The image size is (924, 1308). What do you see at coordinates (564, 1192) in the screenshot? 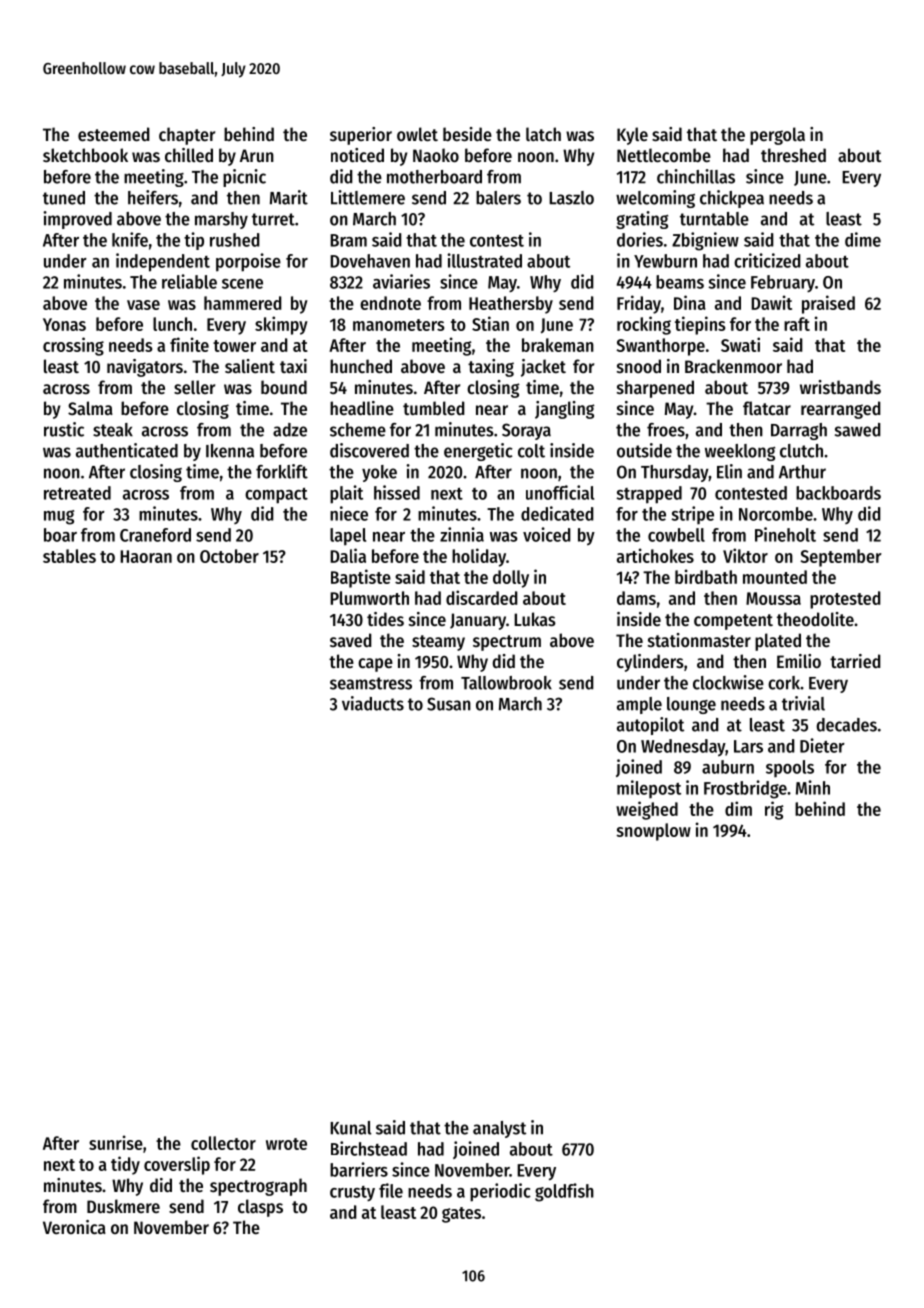
I see `goldfish` at bounding box center [564, 1192].
